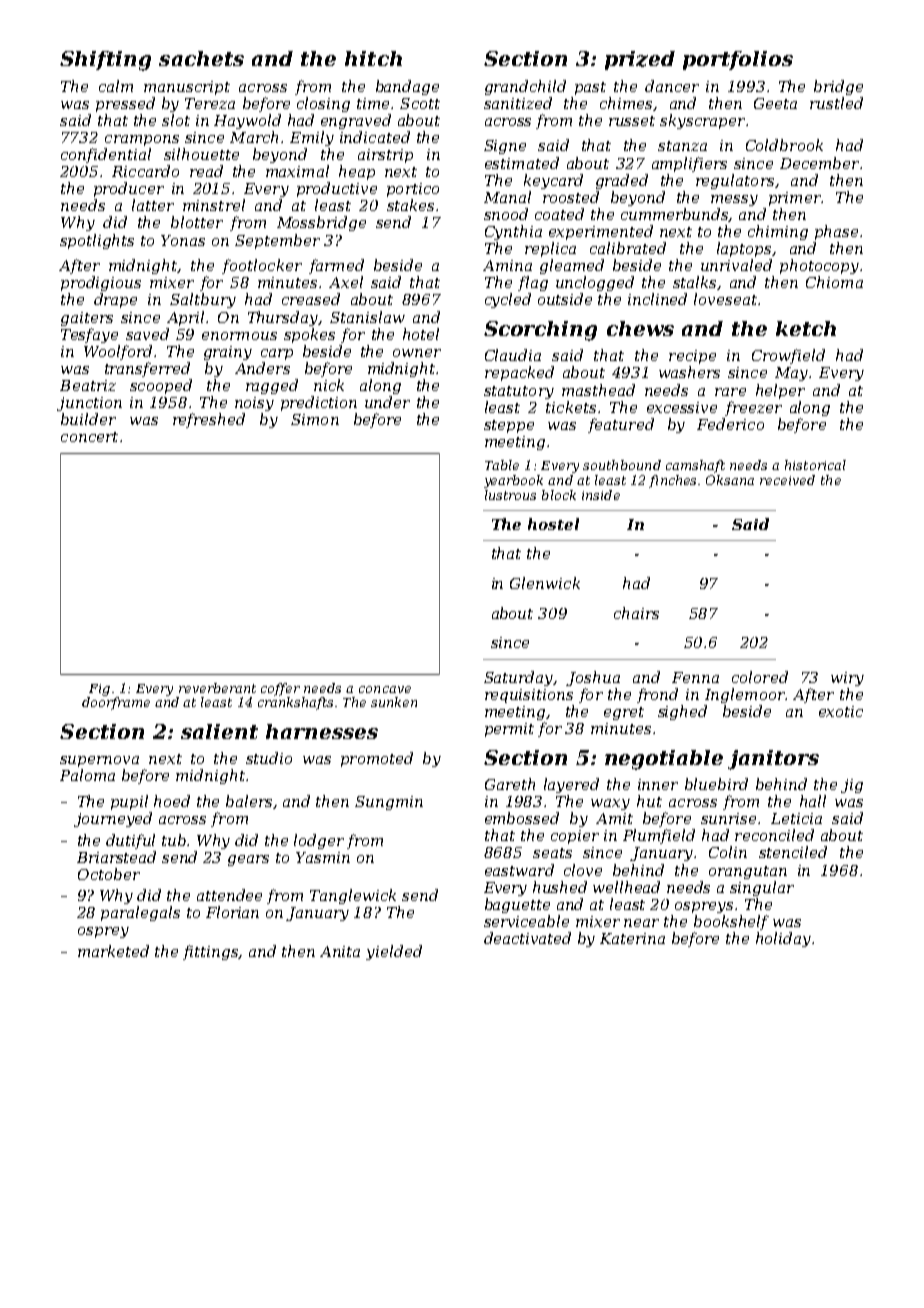 The image size is (924, 1308). What do you see at coordinates (385, 689) in the page?
I see `concave` at bounding box center [385, 689].
